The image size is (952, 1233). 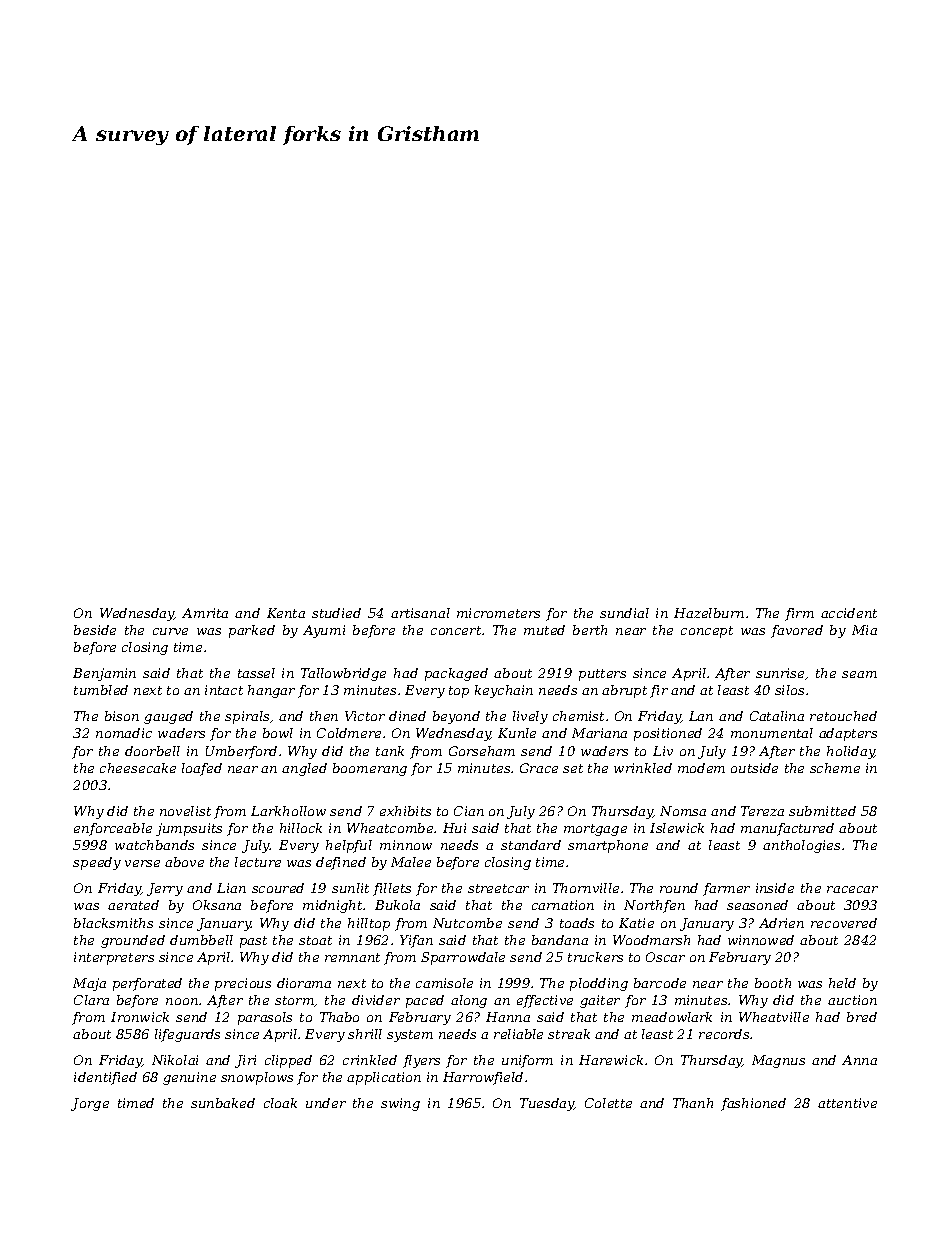 I want to click on Hazelburn, so click(x=709, y=613).
